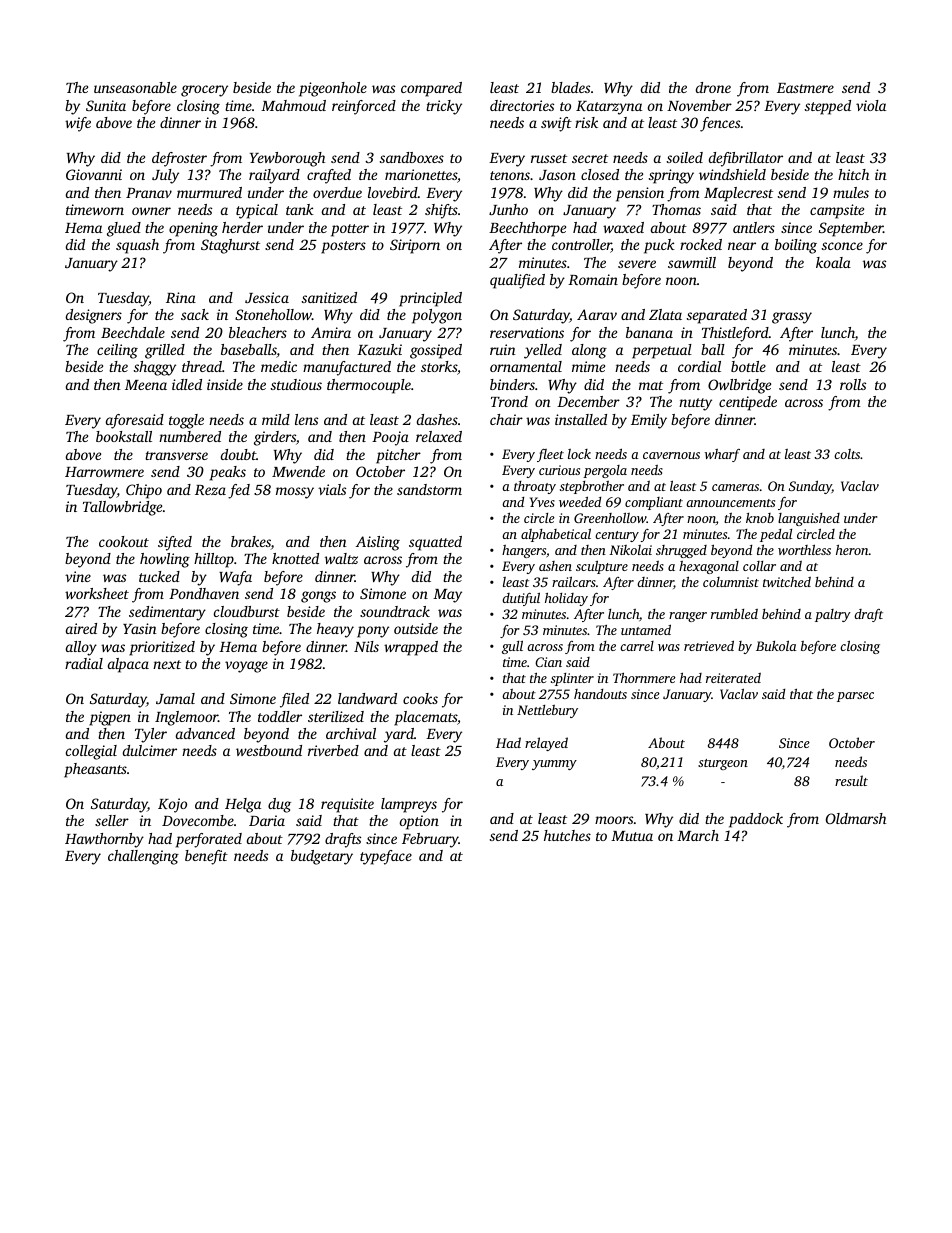 The width and height of the screenshot is (952, 1233). Describe the element at coordinates (833, 262) in the screenshot. I see `koala` at that location.
